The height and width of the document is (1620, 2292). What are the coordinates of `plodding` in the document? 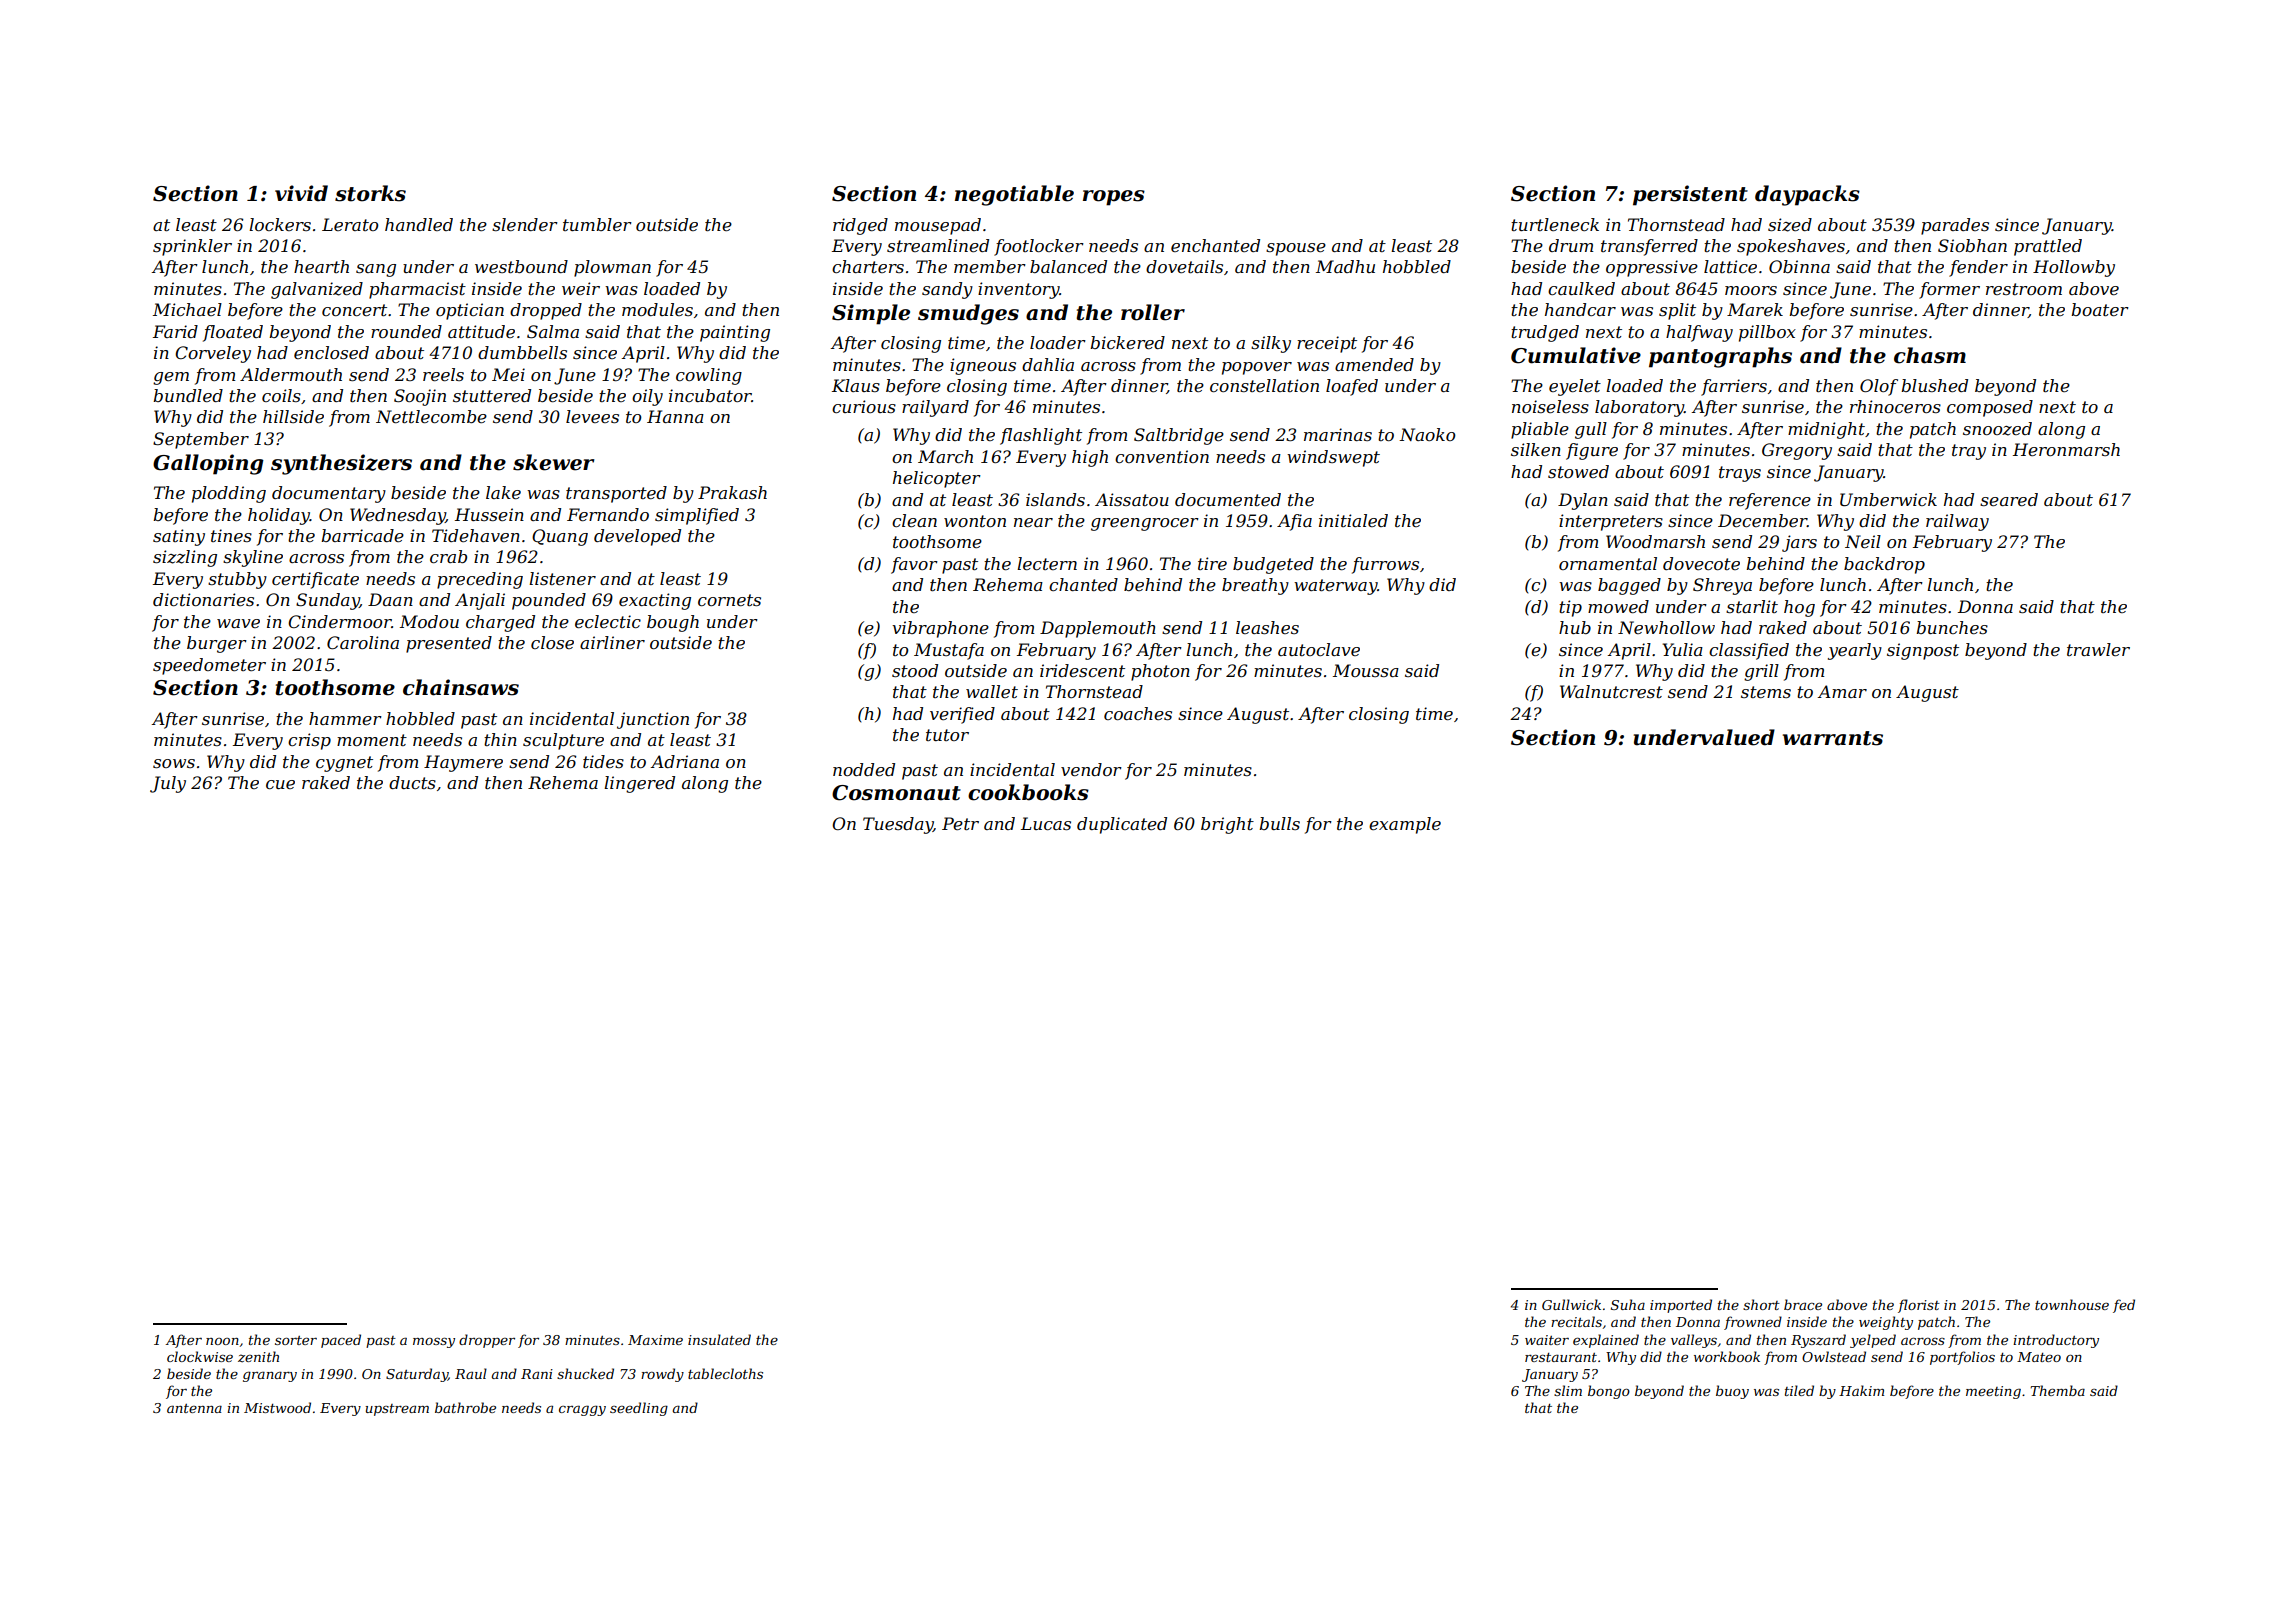 It's located at (229, 494).
